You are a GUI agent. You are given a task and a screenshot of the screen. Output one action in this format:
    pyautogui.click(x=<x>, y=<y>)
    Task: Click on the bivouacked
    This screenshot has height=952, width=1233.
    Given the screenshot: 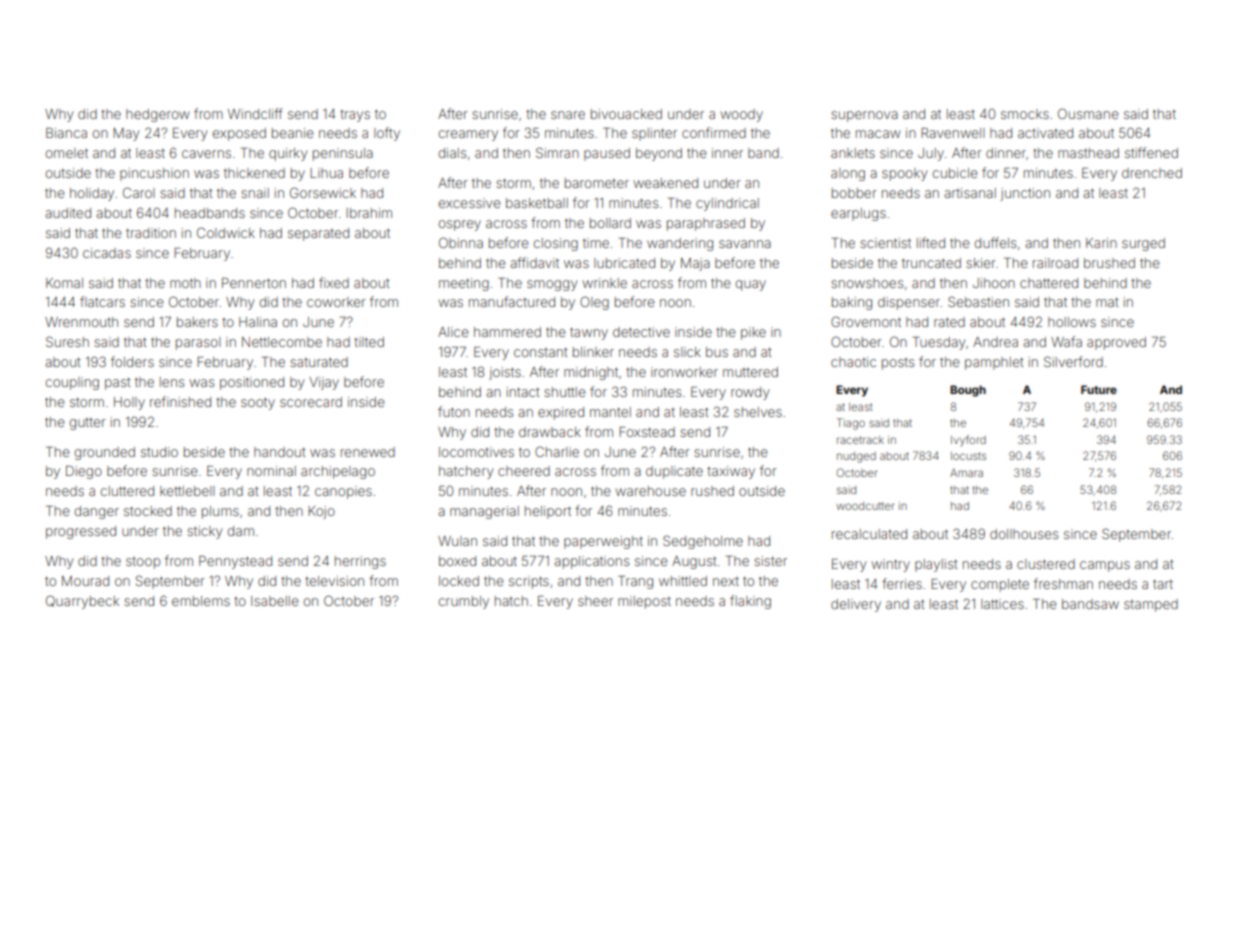 What is the action you would take?
    pyautogui.click(x=626, y=114)
